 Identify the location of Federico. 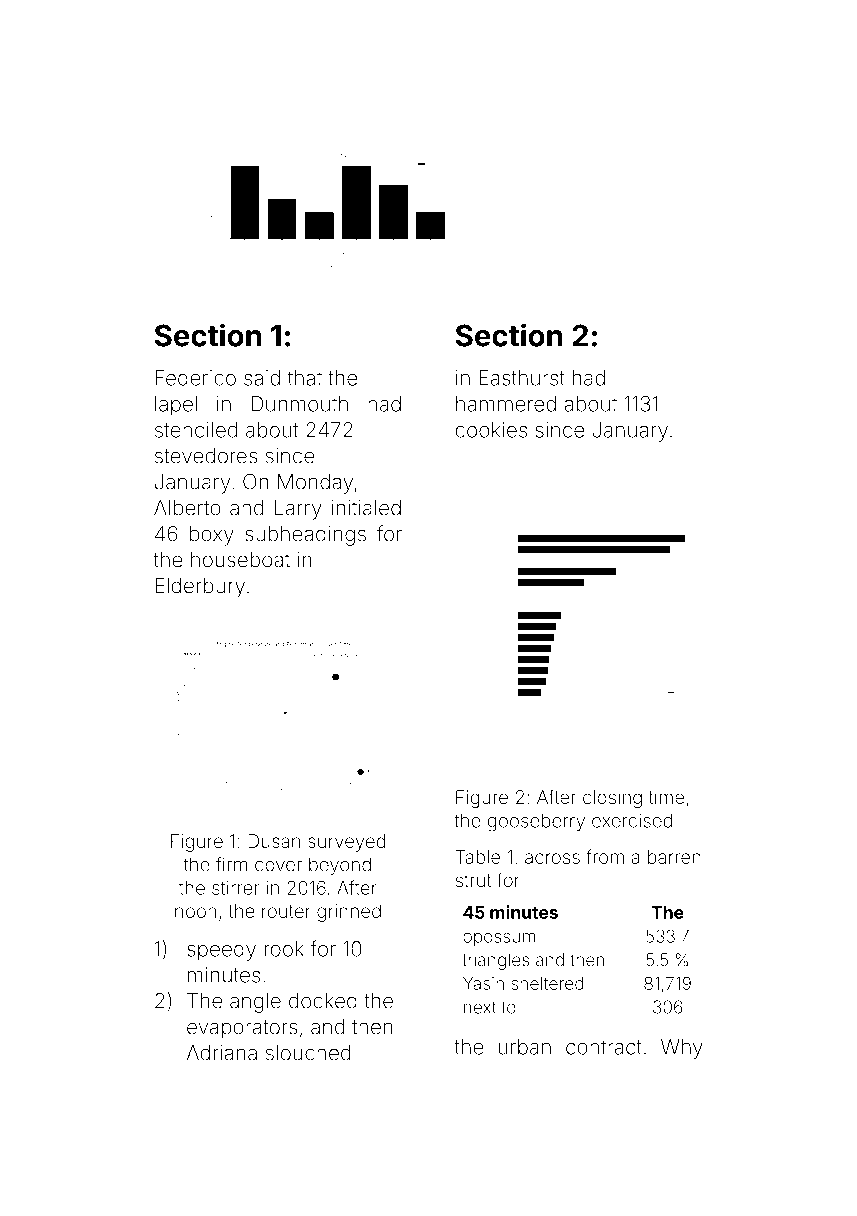
(195, 378).
